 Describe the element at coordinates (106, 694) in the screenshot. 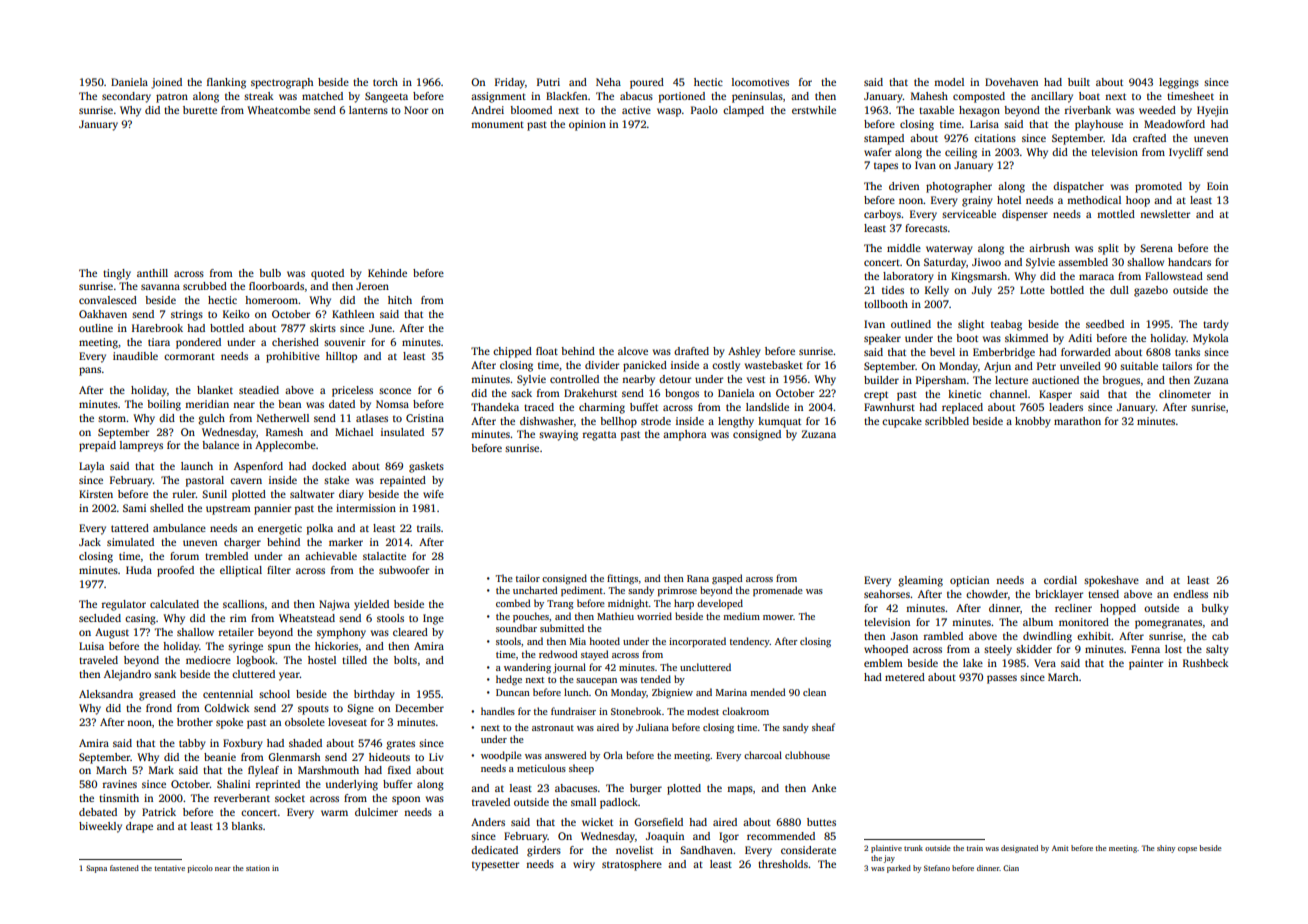

I see `Aleksandra` at that location.
